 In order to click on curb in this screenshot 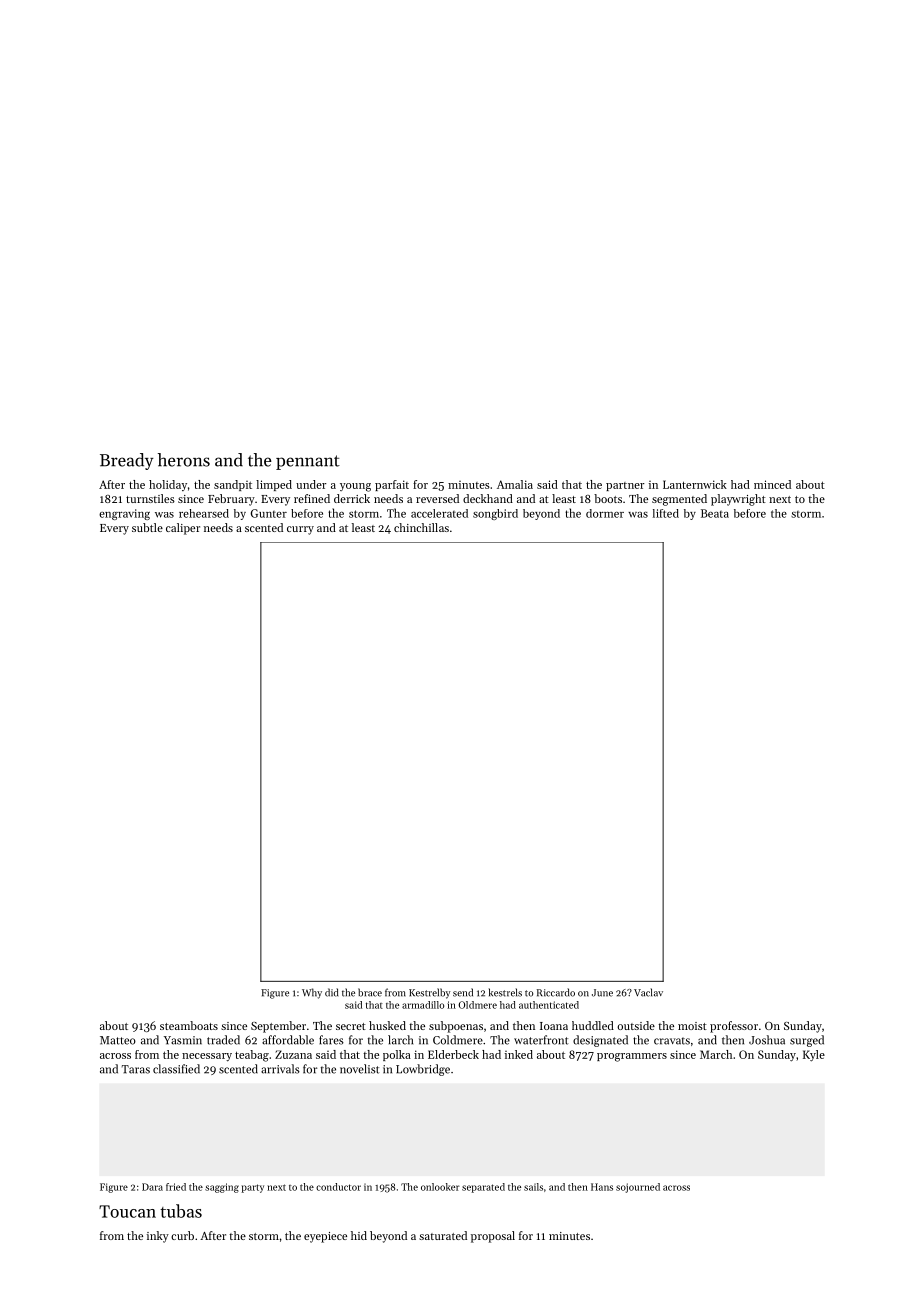, I will do `click(182, 1235)`.
